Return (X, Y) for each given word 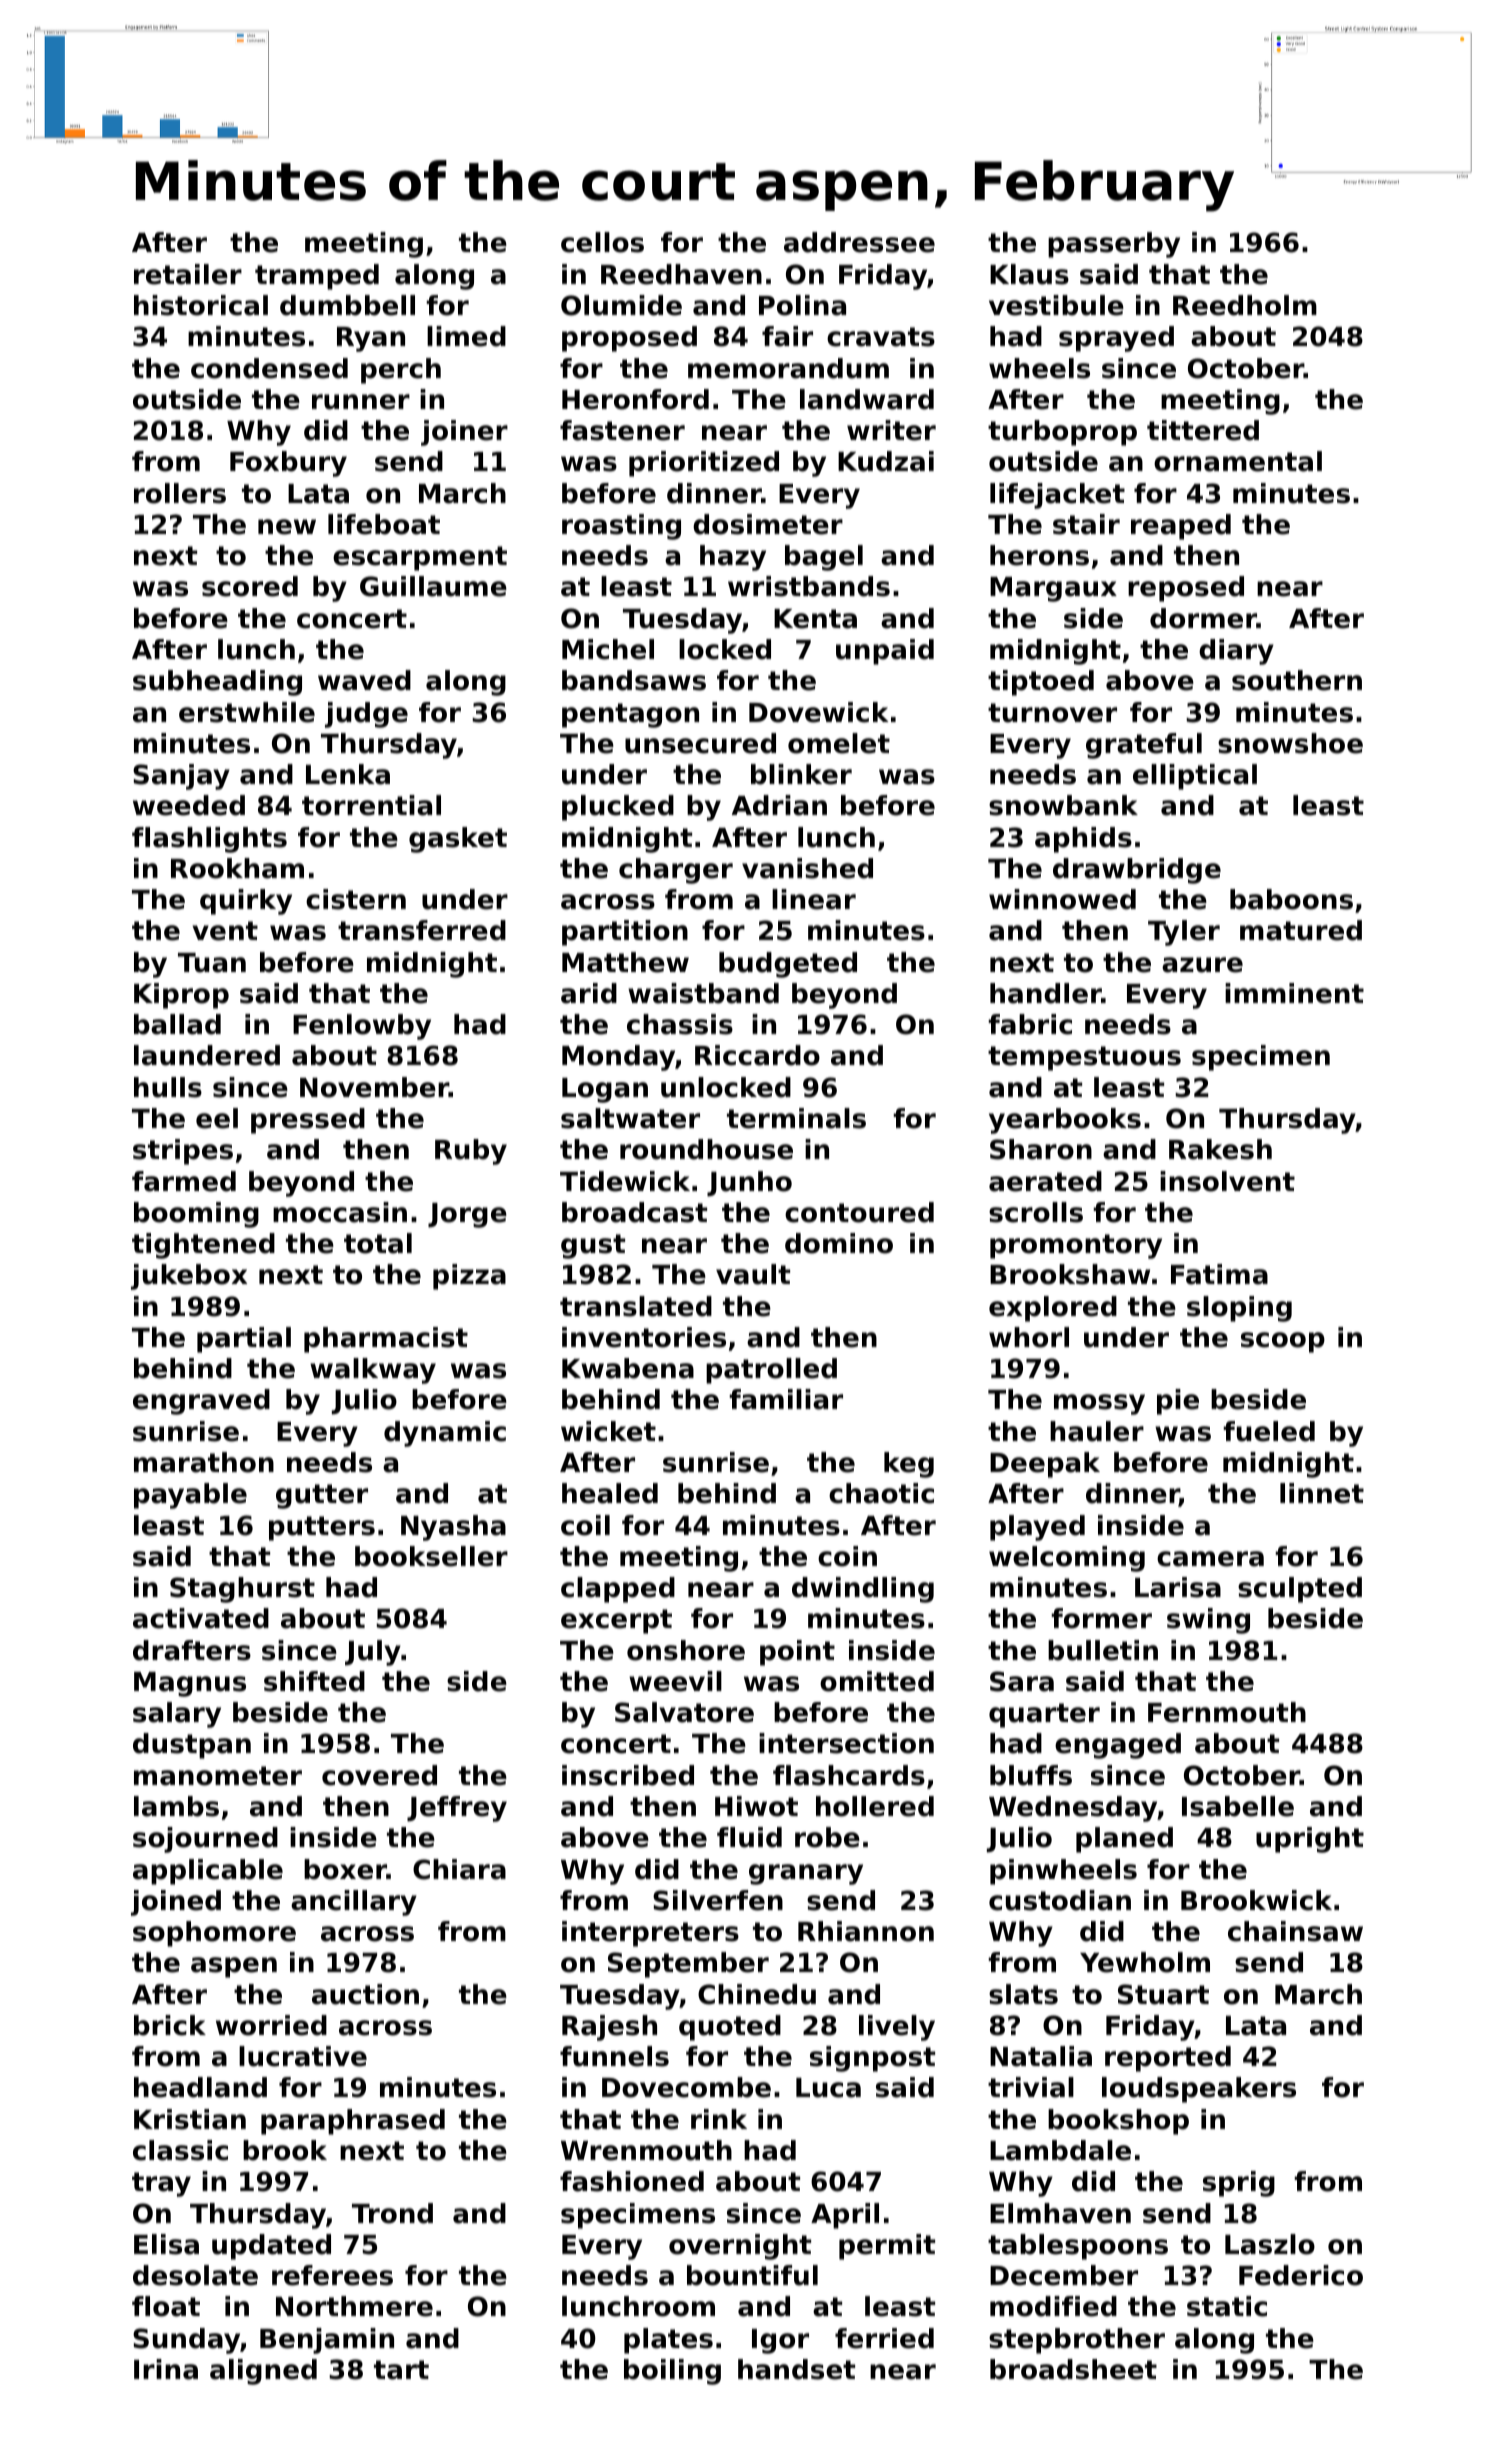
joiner (464, 433)
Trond (392, 2213)
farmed (184, 1181)
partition (625, 933)
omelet (839, 743)
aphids (1083, 840)
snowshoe (1290, 743)
